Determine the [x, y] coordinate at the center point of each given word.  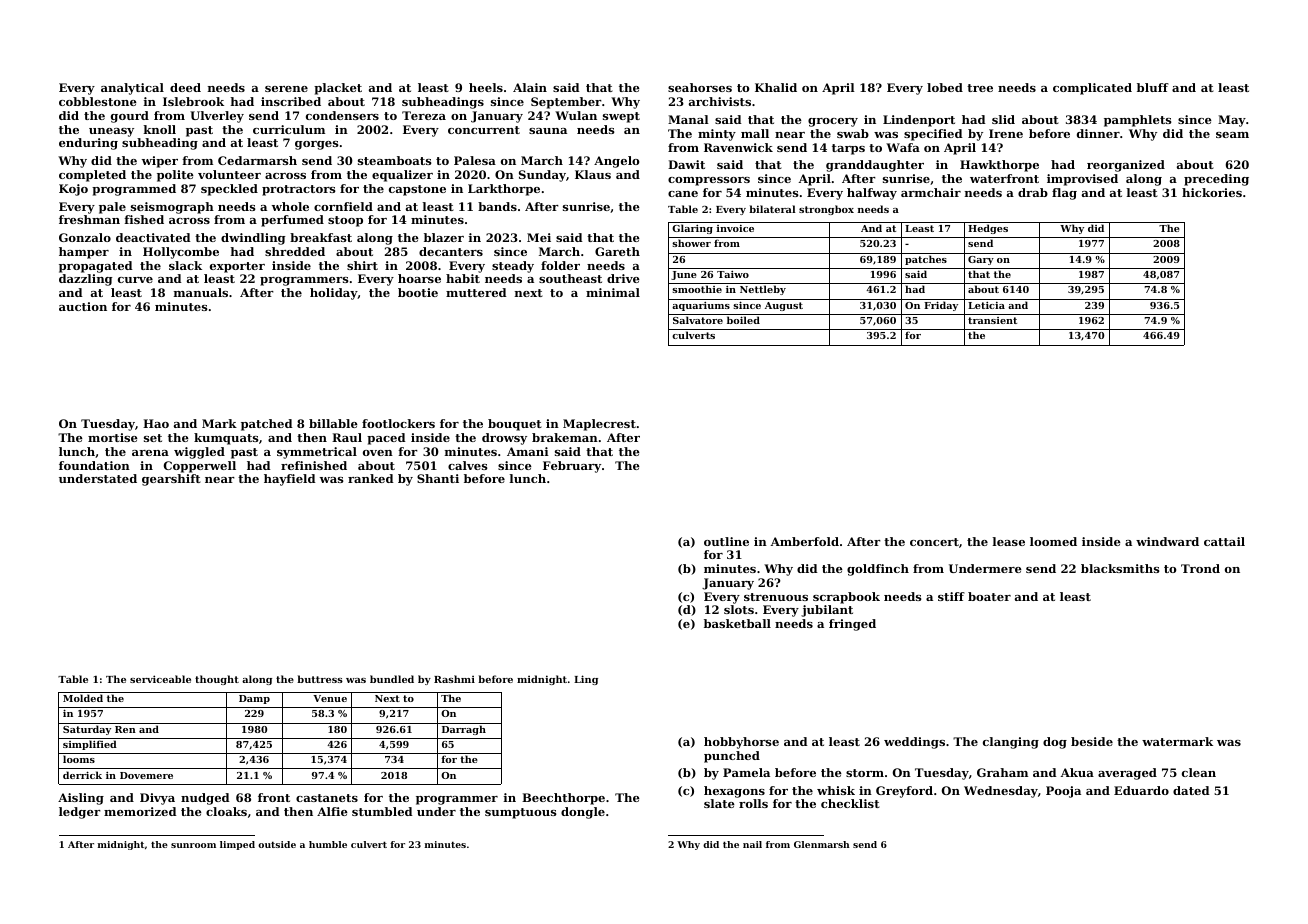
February [572, 467]
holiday [333, 294]
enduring [88, 144]
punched [732, 757]
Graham [1002, 772]
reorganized [1126, 166]
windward [1167, 541]
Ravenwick [738, 147]
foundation [94, 465]
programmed [134, 190]
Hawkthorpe [999, 166]
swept [621, 117]
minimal [613, 292]
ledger [80, 813]
